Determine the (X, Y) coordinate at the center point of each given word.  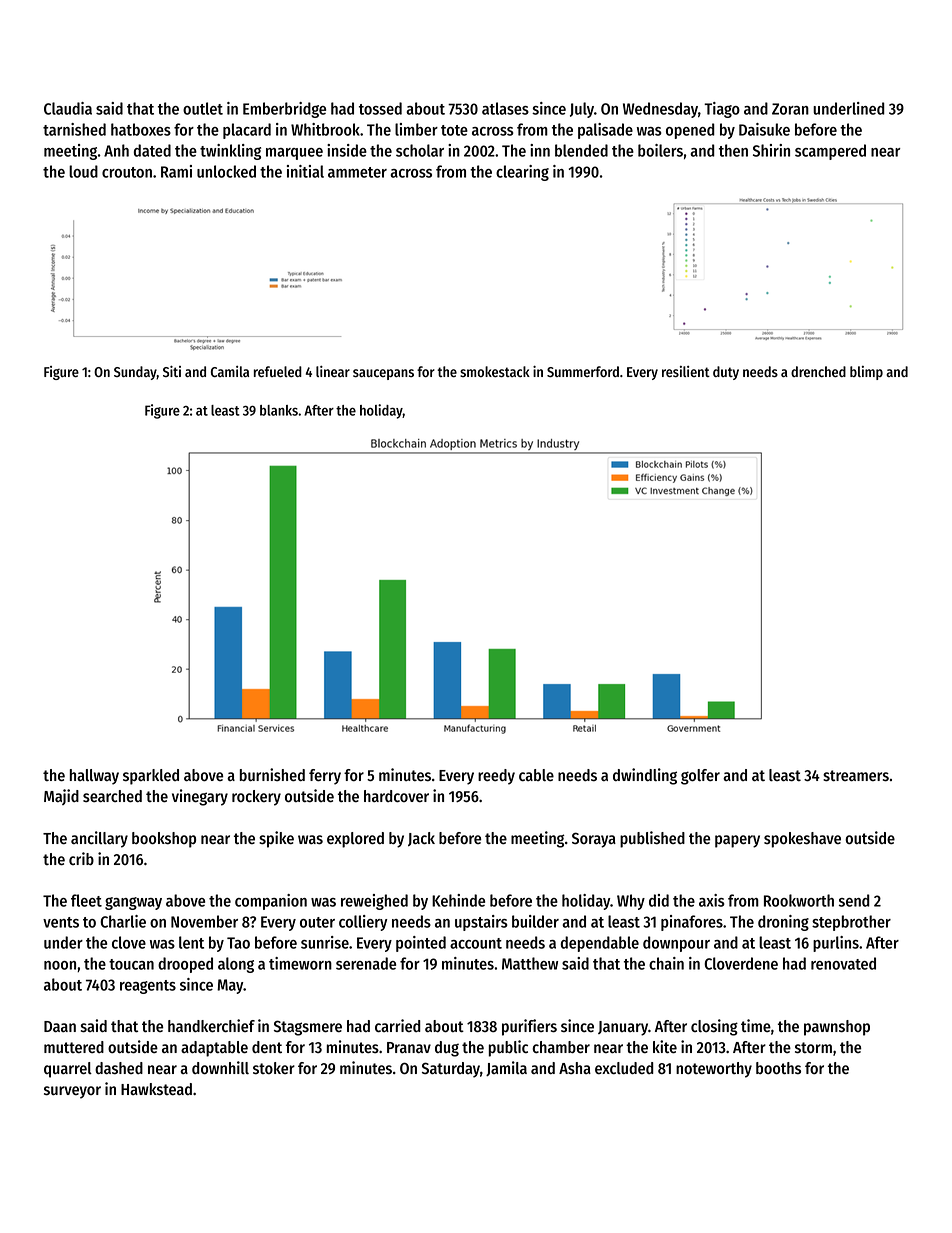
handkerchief (211, 1026)
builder (535, 921)
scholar (420, 150)
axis (712, 900)
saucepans (383, 374)
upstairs (481, 923)
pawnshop (837, 1028)
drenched (818, 371)
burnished (272, 775)
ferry (325, 777)
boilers (660, 150)
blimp (866, 373)
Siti (172, 371)
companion (271, 902)
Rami (176, 171)
